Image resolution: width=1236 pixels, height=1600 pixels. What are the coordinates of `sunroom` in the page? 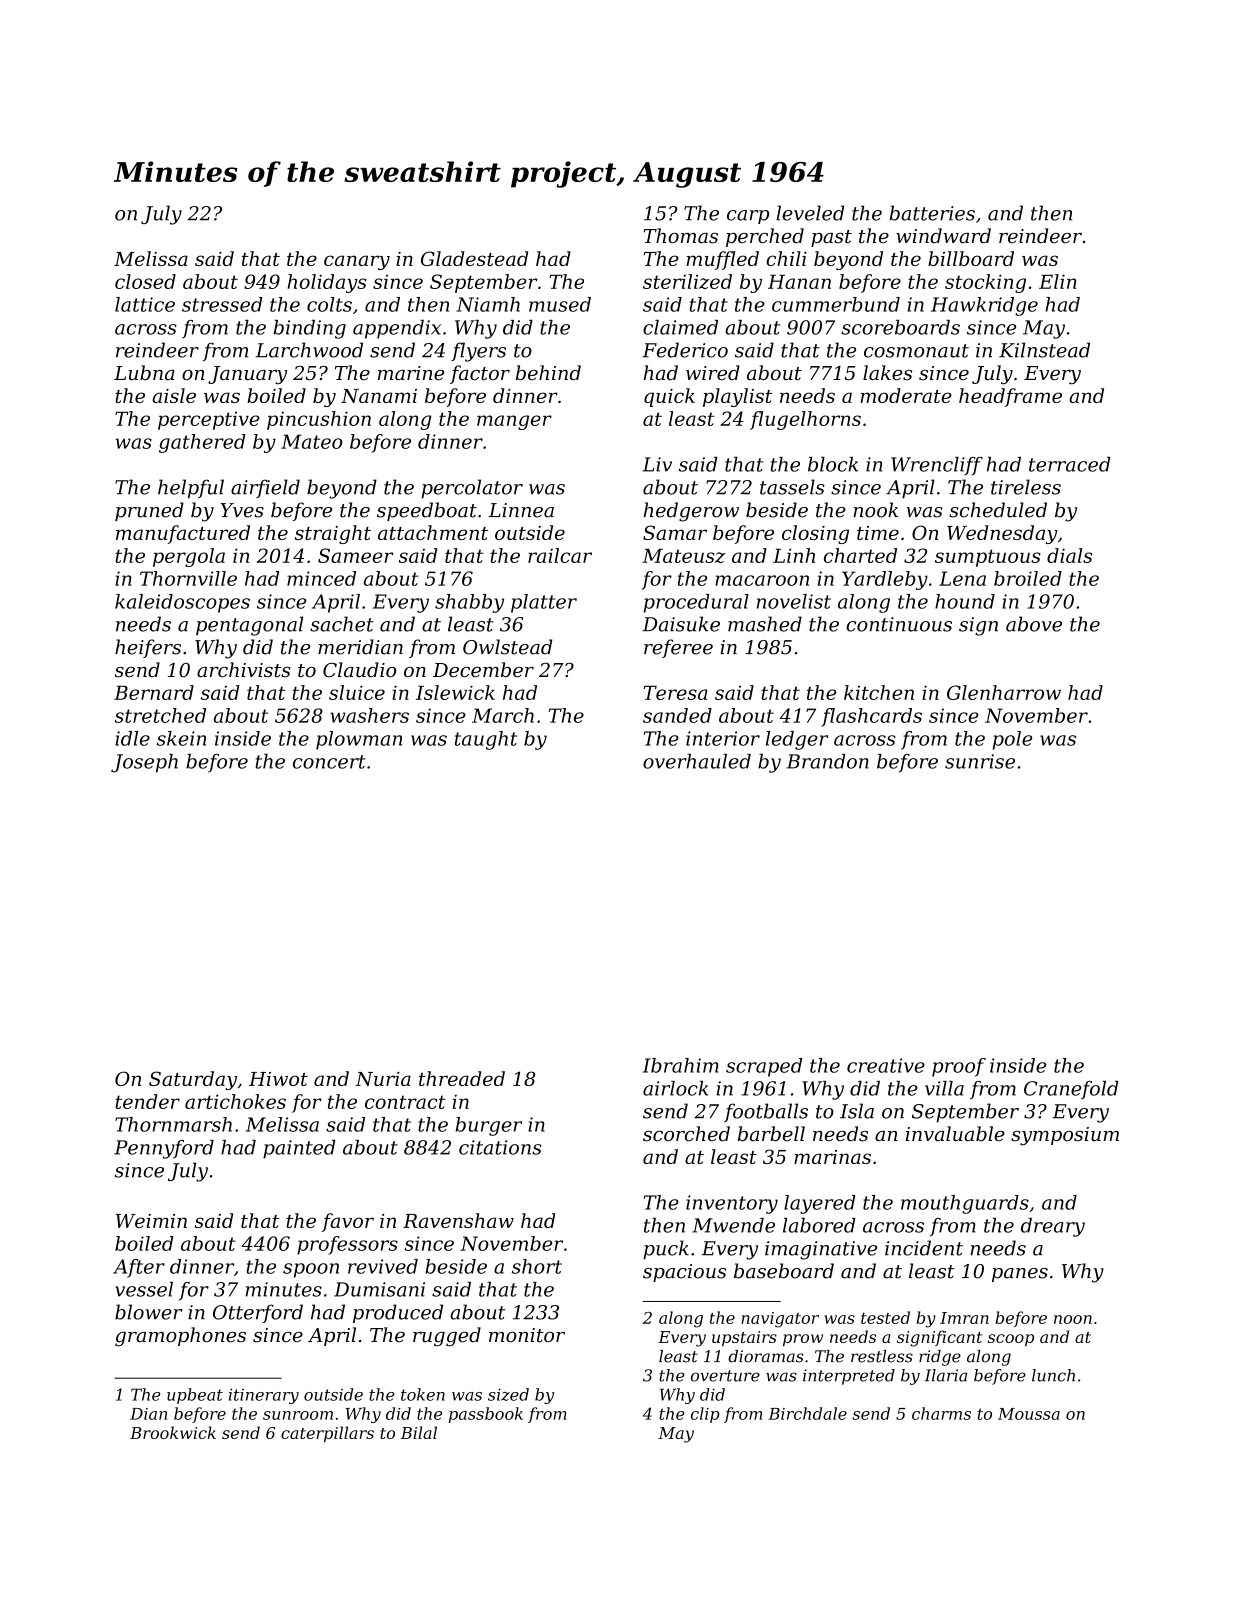 It's located at (298, 1415).
